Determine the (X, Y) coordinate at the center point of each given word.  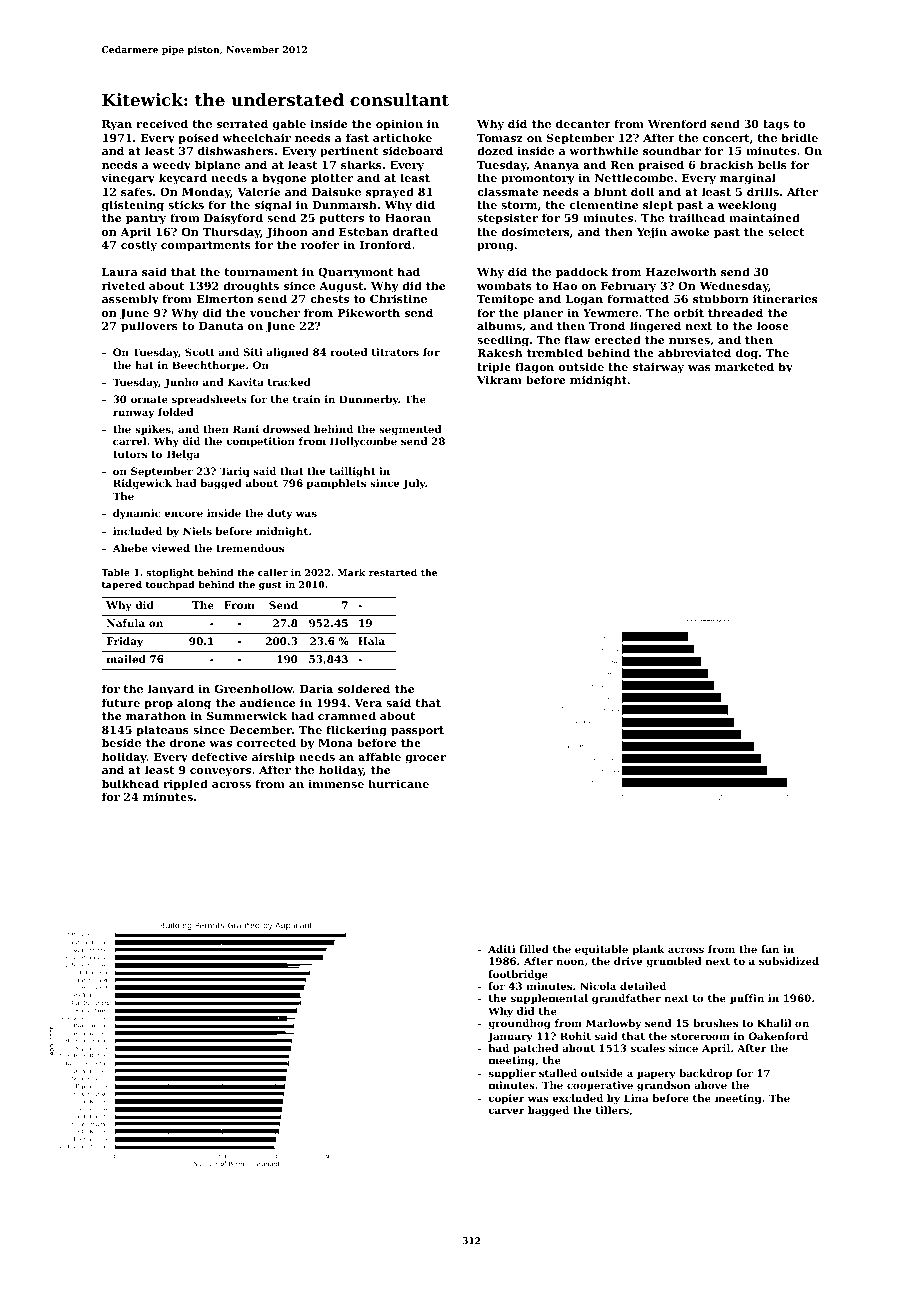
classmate (507, 191)
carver (506, 1111)
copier (506, 1099)
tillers (612, 1110)
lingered (655, 327)
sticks (186, 204)
